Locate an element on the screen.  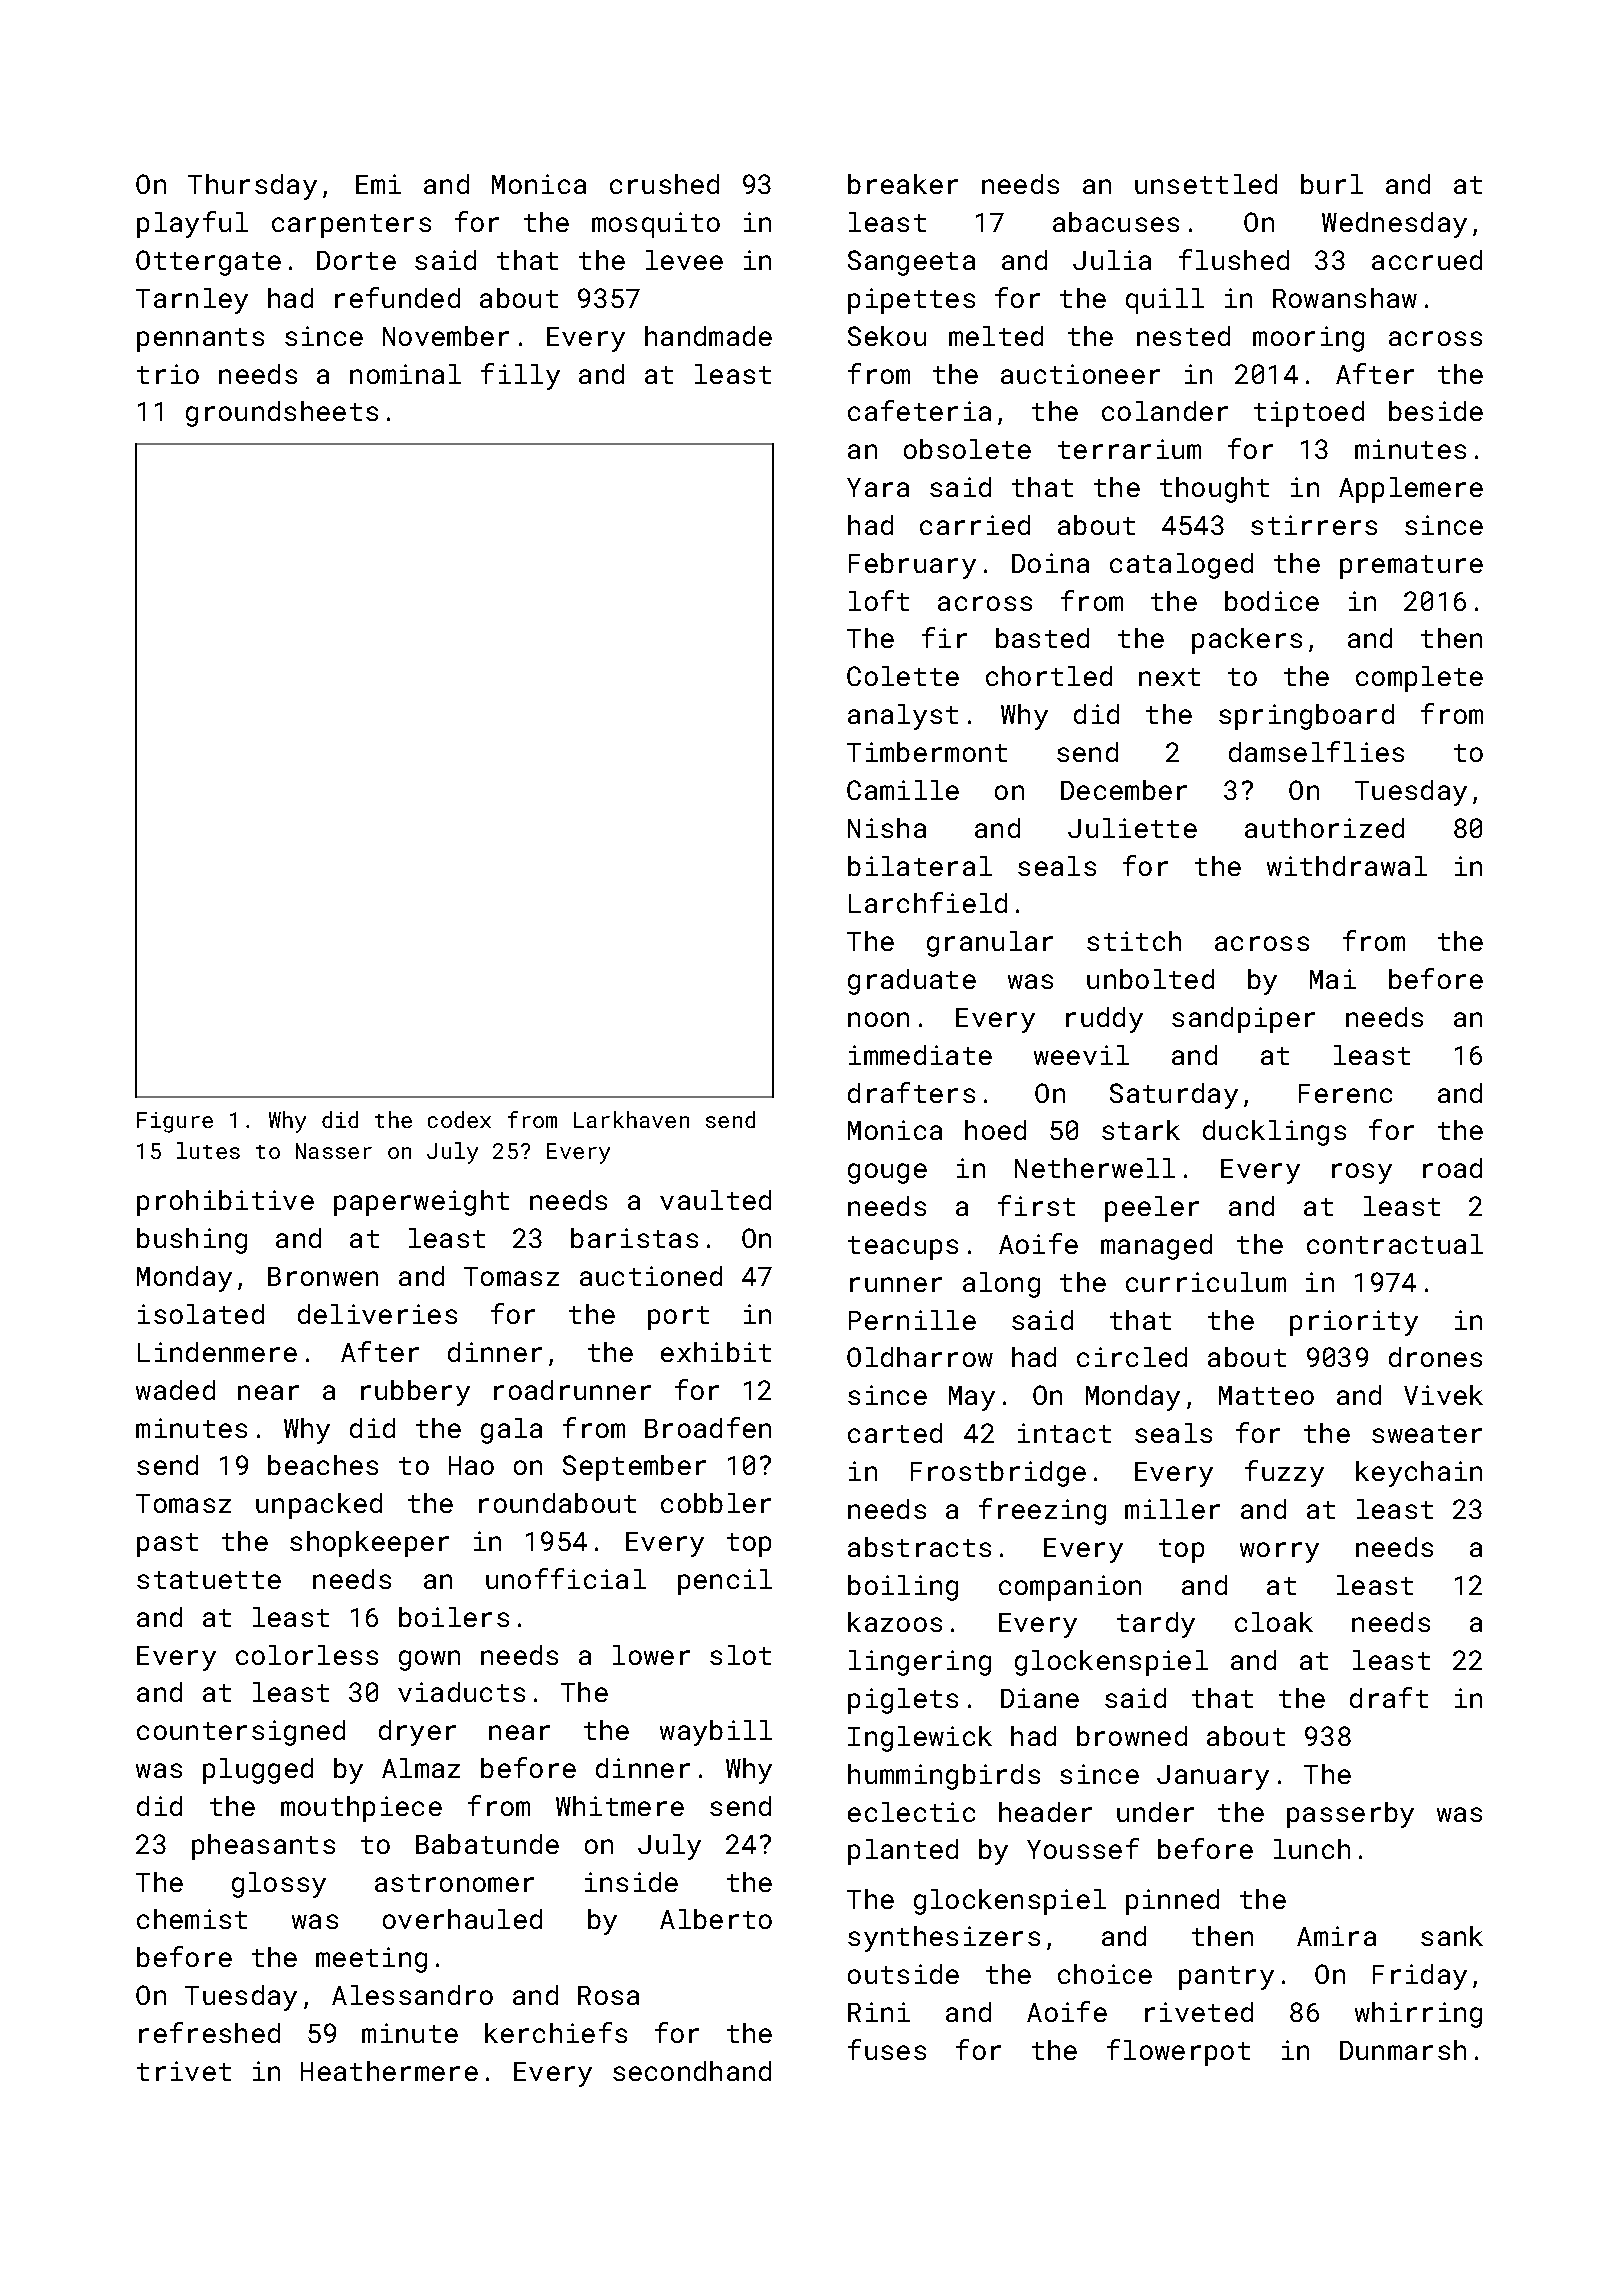
stitch is located at coordinates (1134, 941).
